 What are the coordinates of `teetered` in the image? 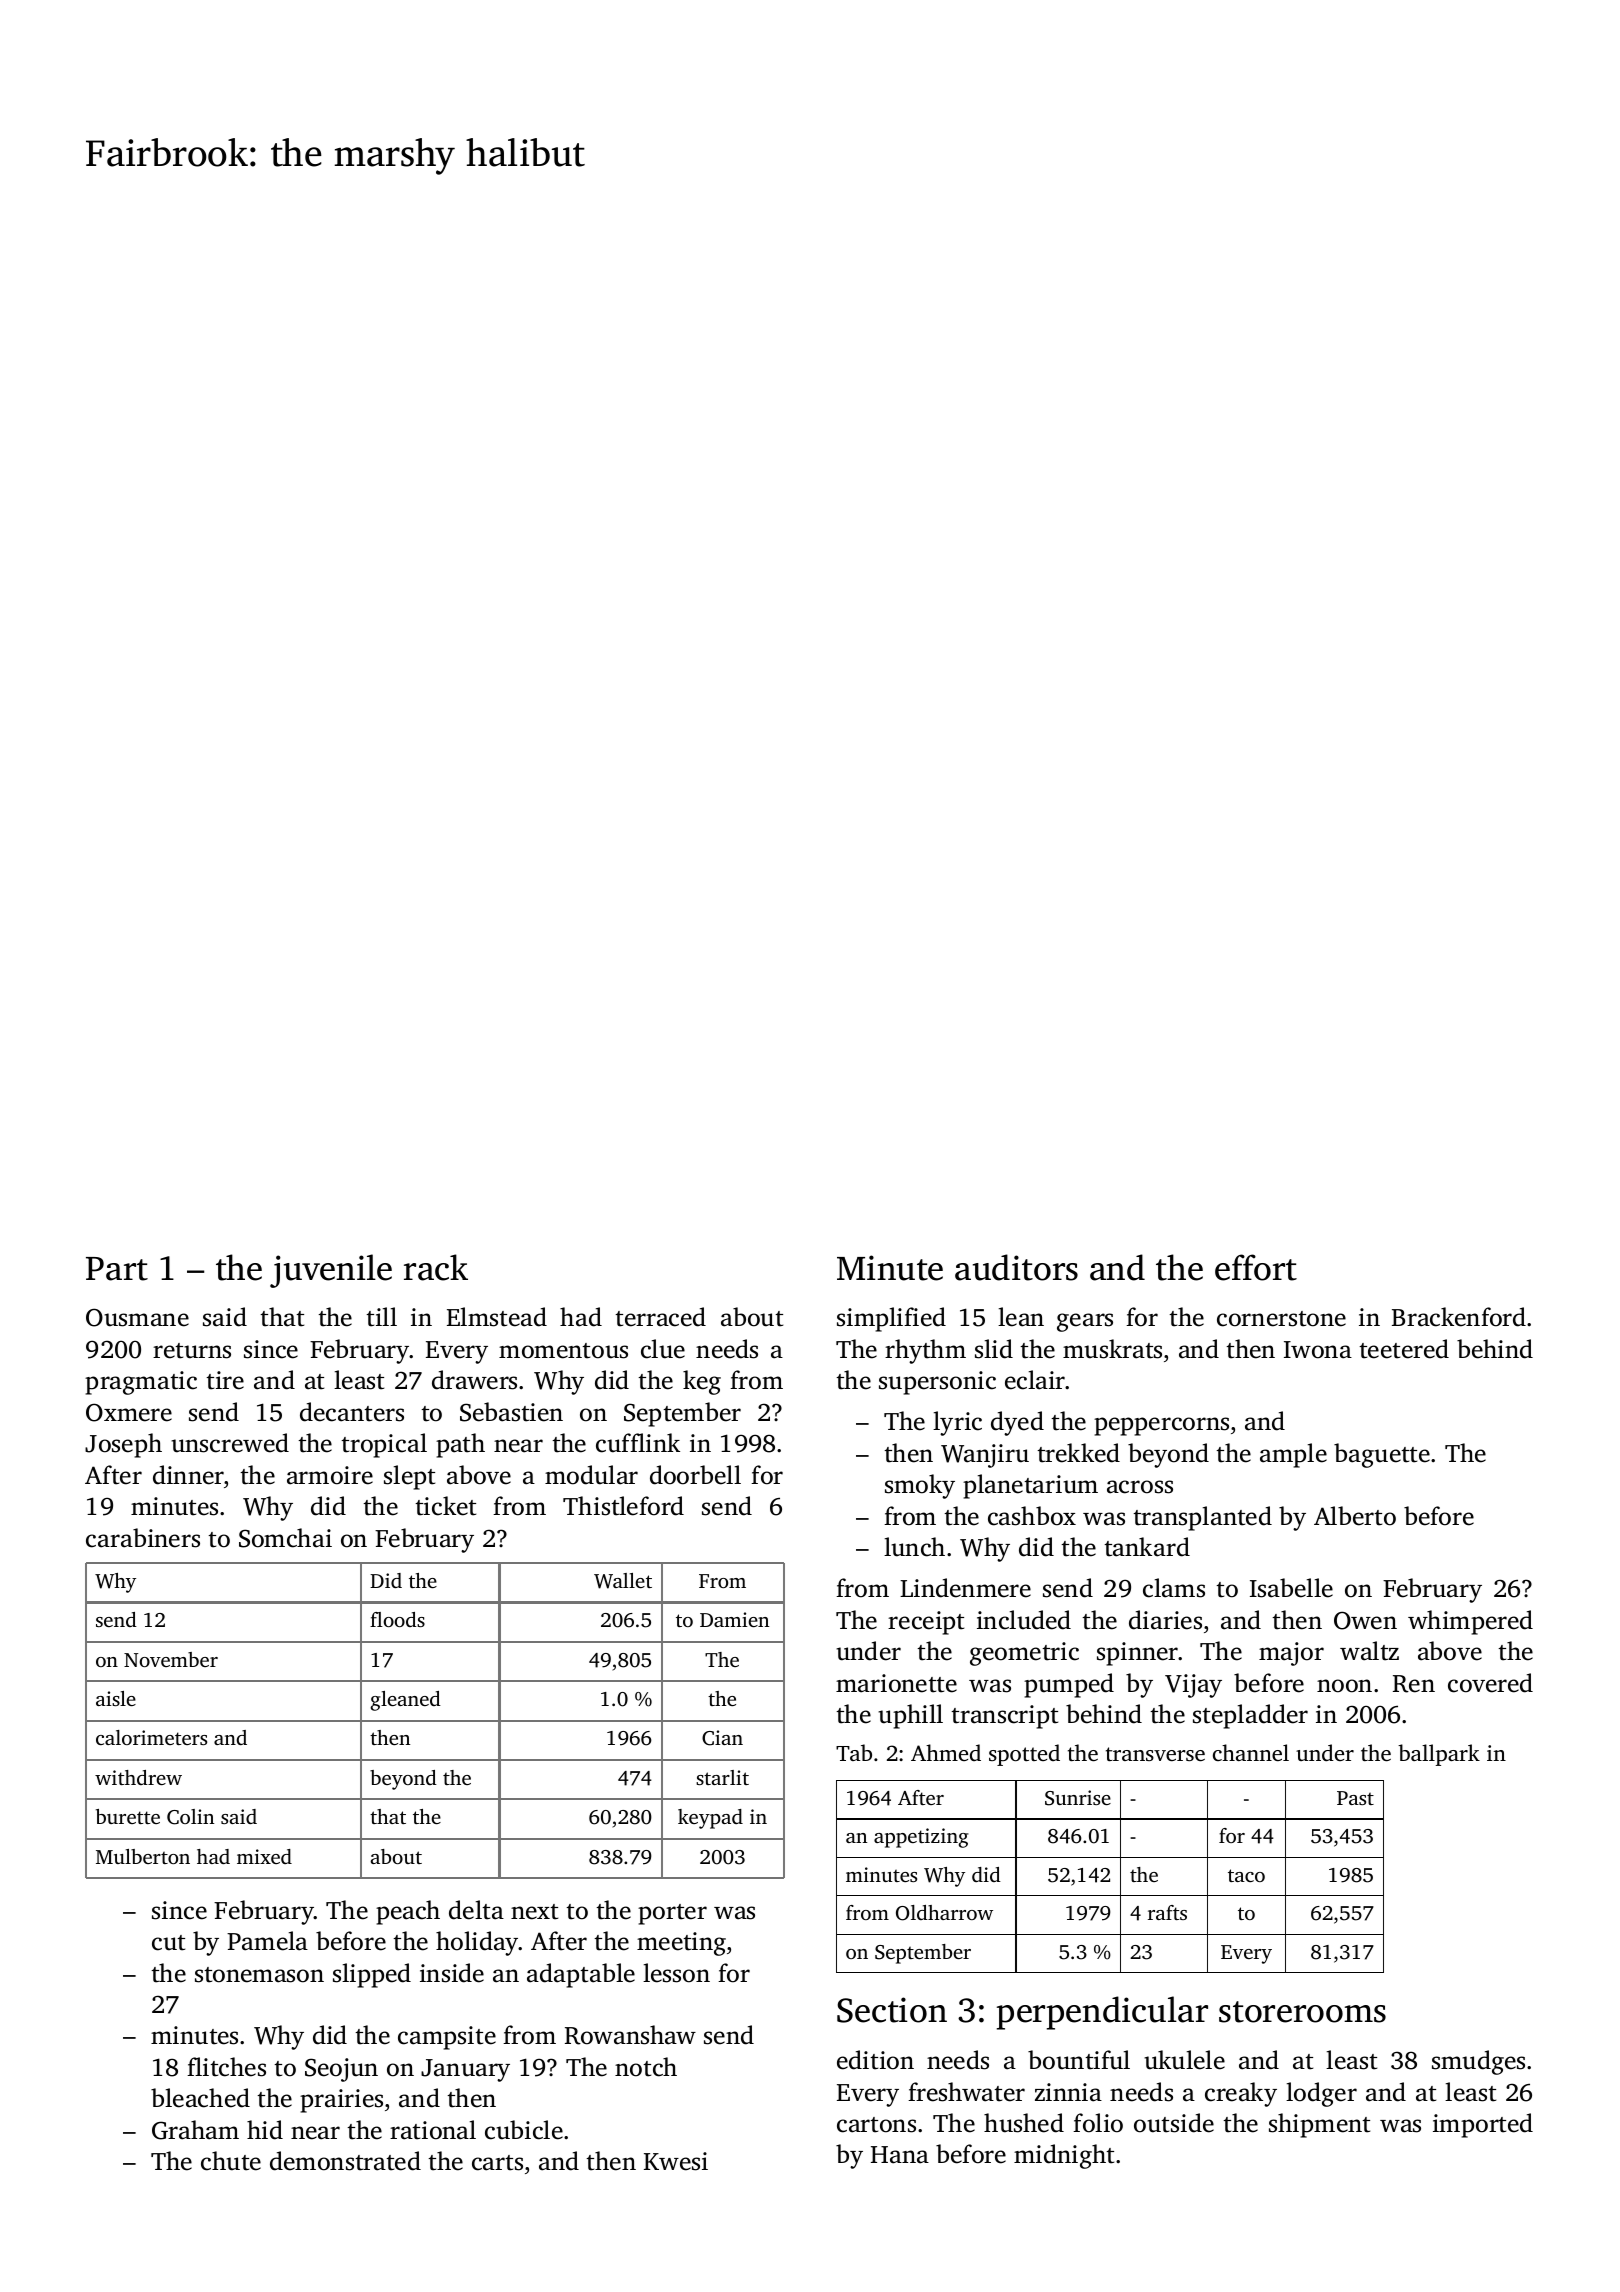 It's located at (1404, 1349).
